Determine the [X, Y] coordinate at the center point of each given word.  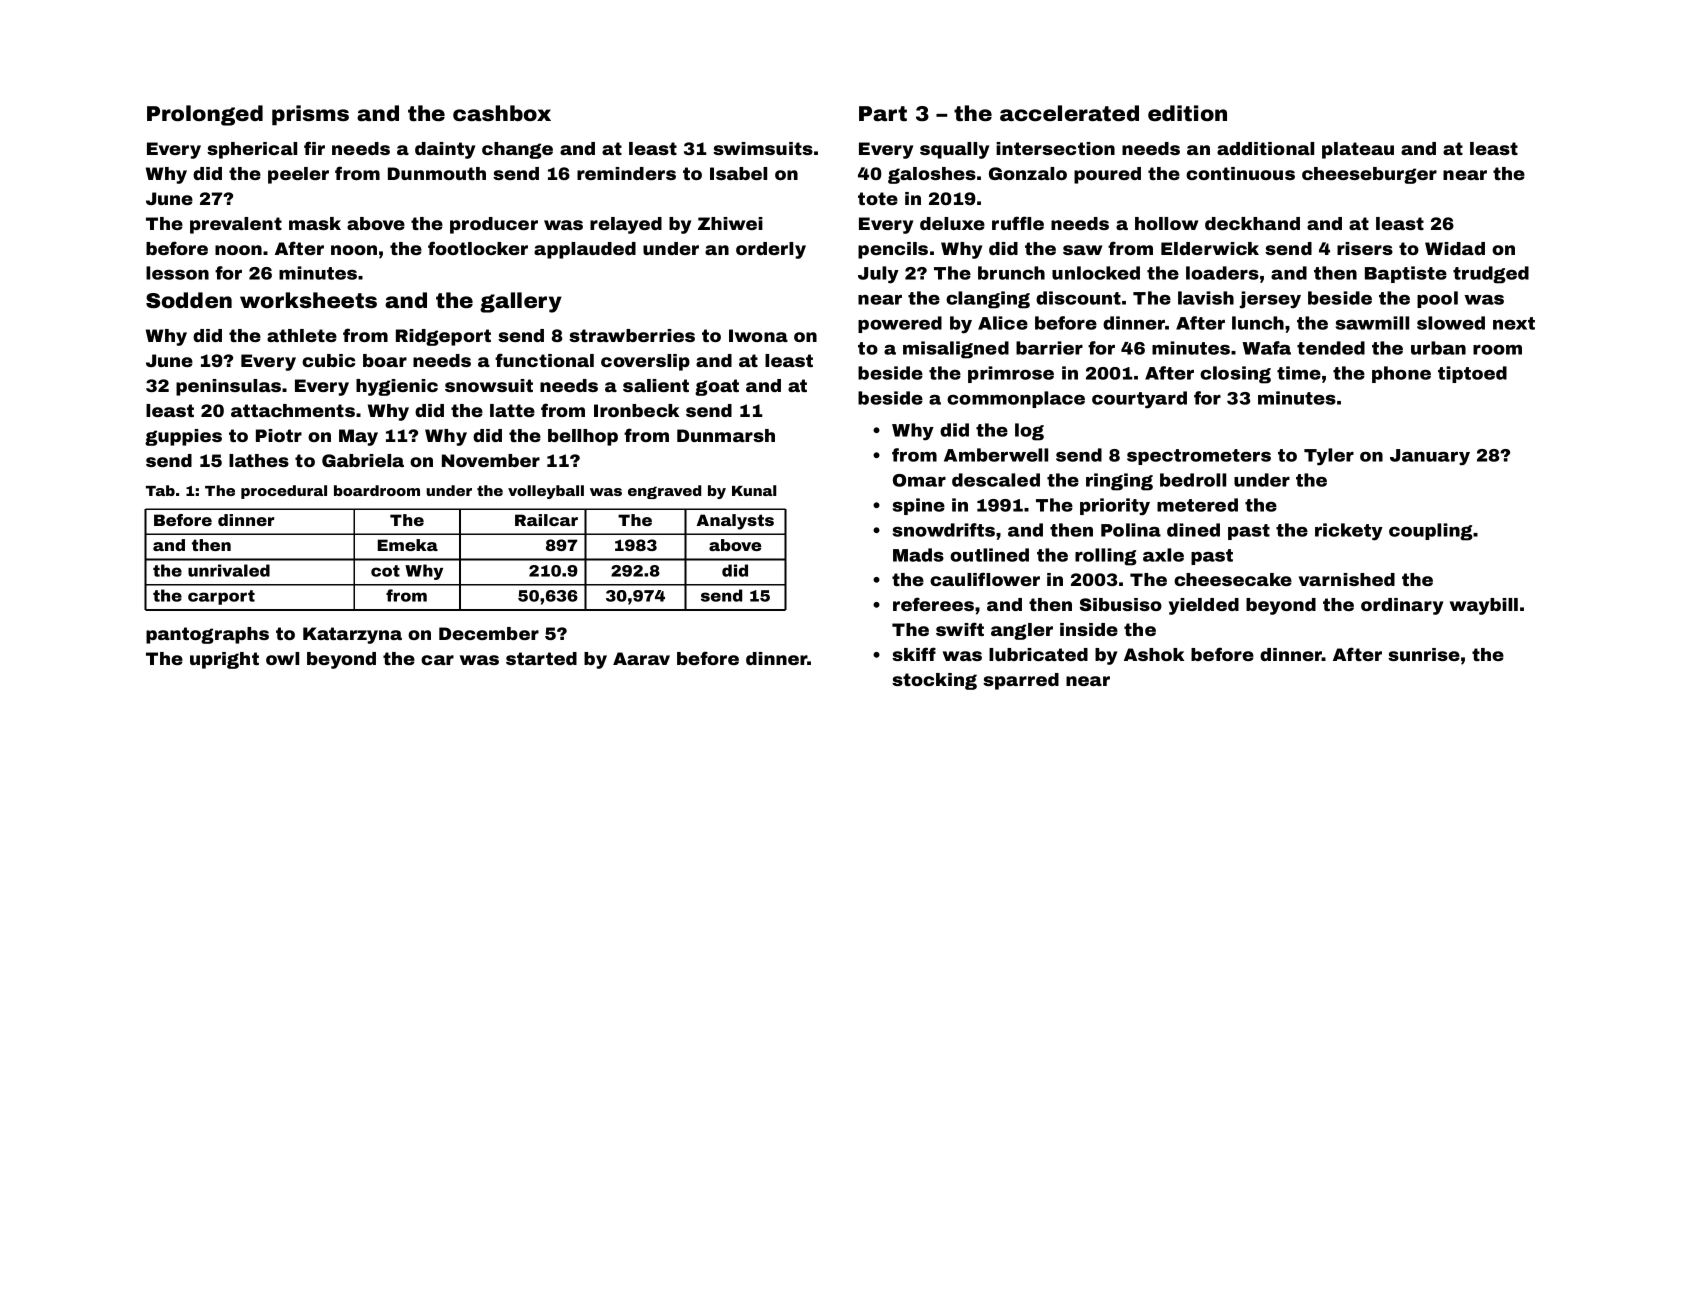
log [1029, 432]
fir [314, 148]
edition [1187, 113]
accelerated [1069, 113]
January [1430, 457]
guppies [183, 437]
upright [224, 660]
